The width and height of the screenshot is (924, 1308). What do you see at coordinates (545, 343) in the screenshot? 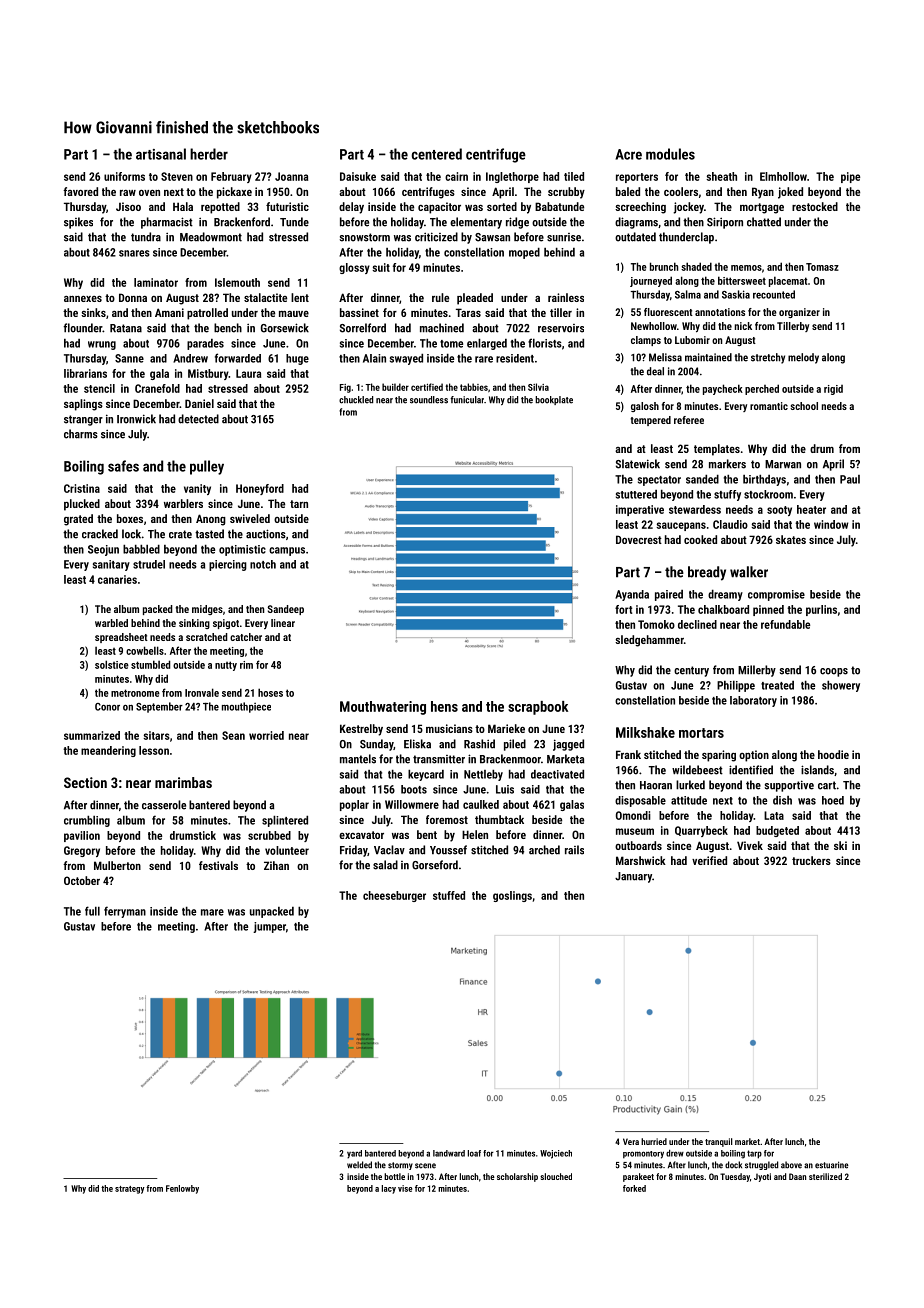
I see `florists` at bounding box center [545, 343].
